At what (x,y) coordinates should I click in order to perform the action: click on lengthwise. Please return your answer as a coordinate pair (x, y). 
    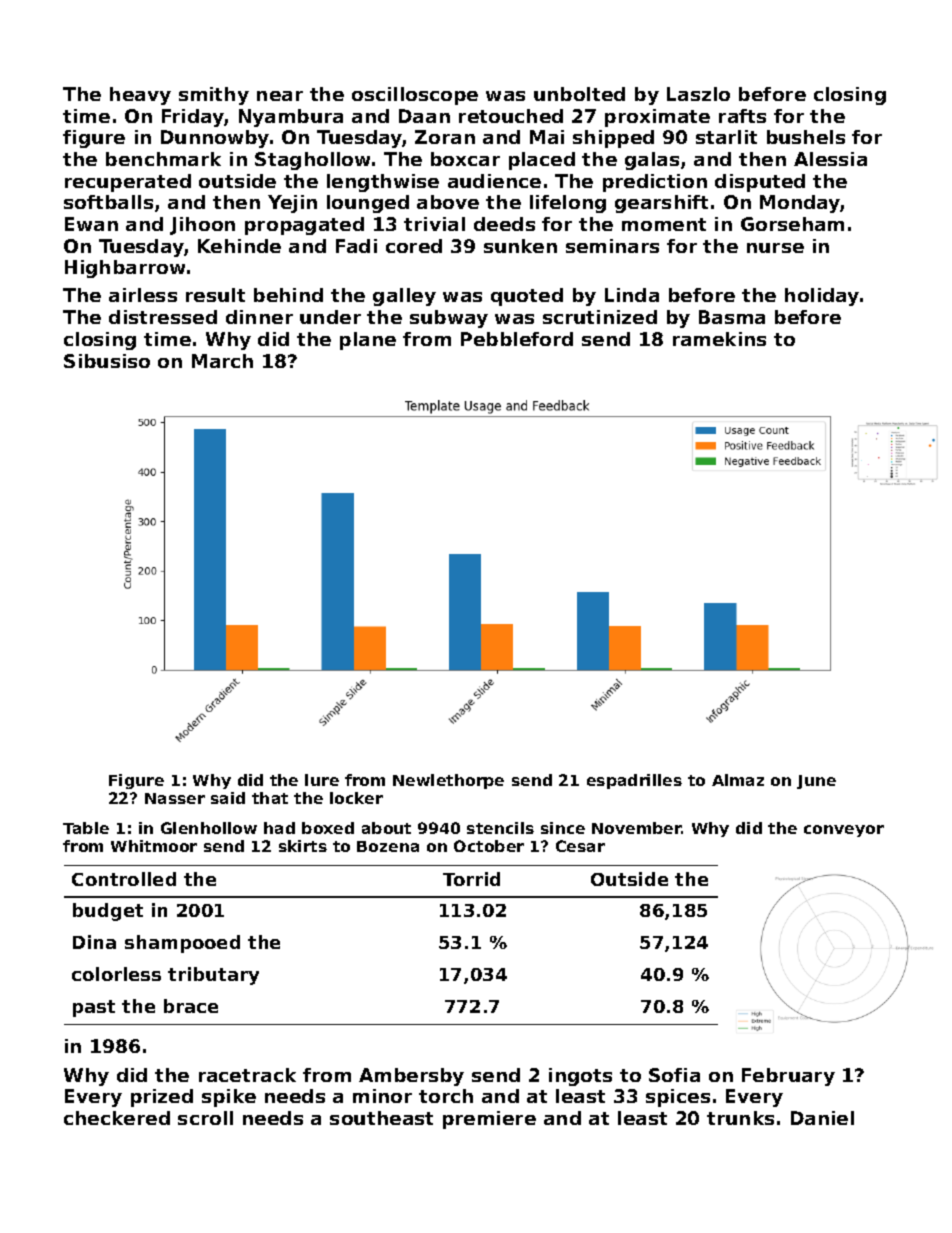
    Looking at the image, I should click on (383, 183).
